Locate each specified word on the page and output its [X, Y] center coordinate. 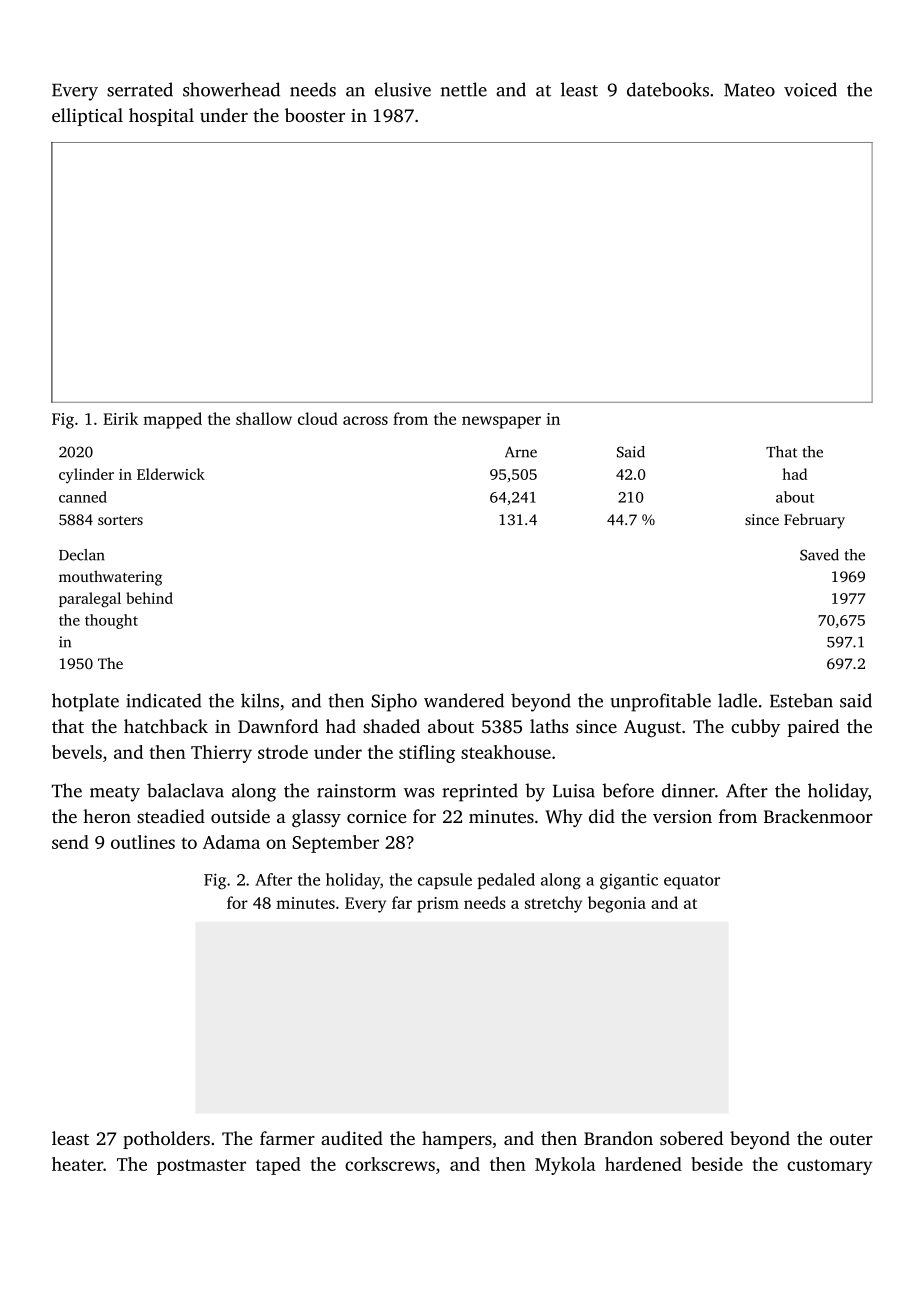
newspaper [501, 422]
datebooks [668, 89]
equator [692, 882]
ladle [737, 700]
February [814, 521]
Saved [819, 555]
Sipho [394, 702]
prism [438, 905]
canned [83, 497]
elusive [403, 89]
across [365, 420]
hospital [161, 117]
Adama [231, 842]
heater [77, 1164]
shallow [264, 418]
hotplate [85, 702]
